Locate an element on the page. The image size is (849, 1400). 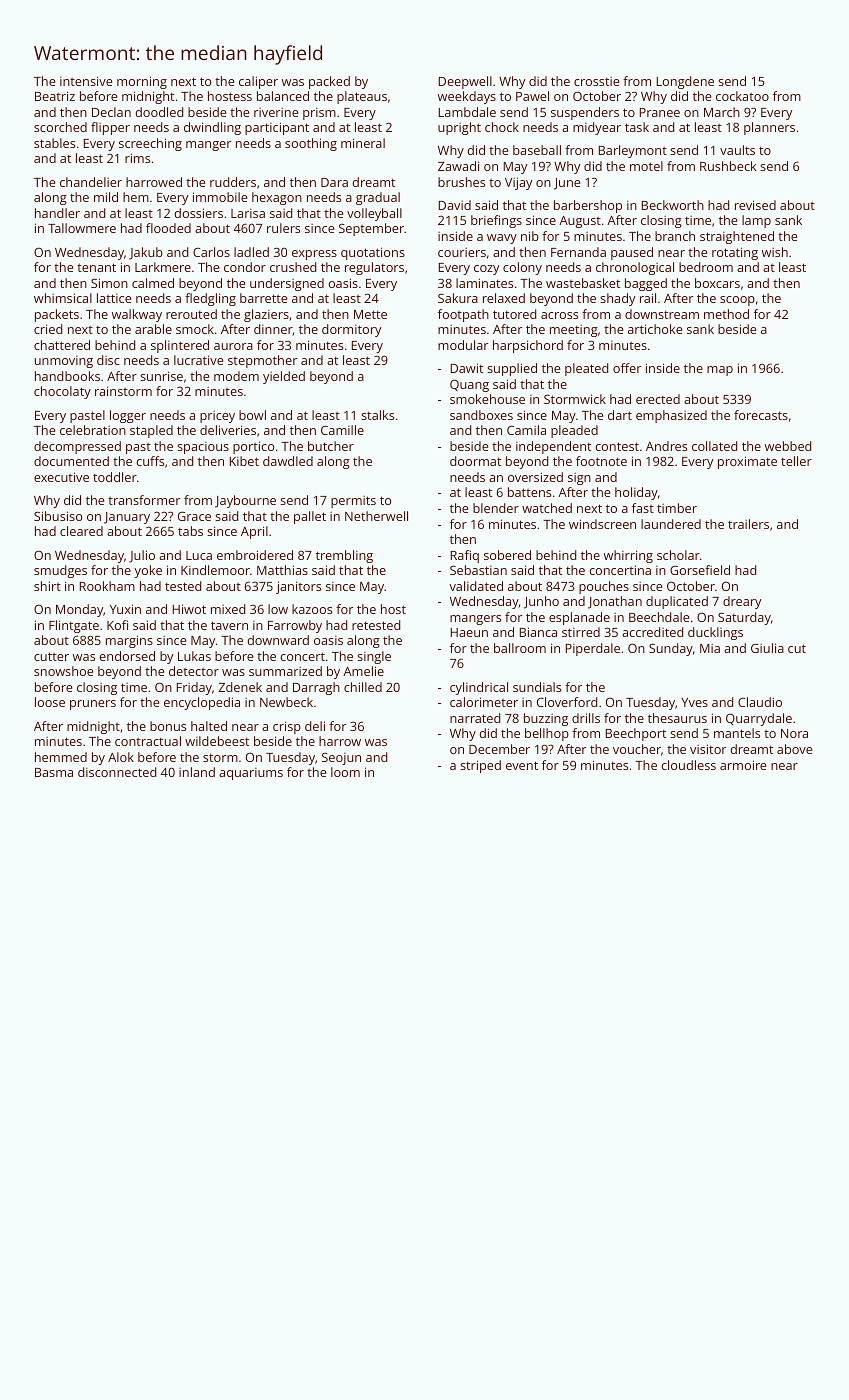
cleared is located at coordinates (81, 531).
